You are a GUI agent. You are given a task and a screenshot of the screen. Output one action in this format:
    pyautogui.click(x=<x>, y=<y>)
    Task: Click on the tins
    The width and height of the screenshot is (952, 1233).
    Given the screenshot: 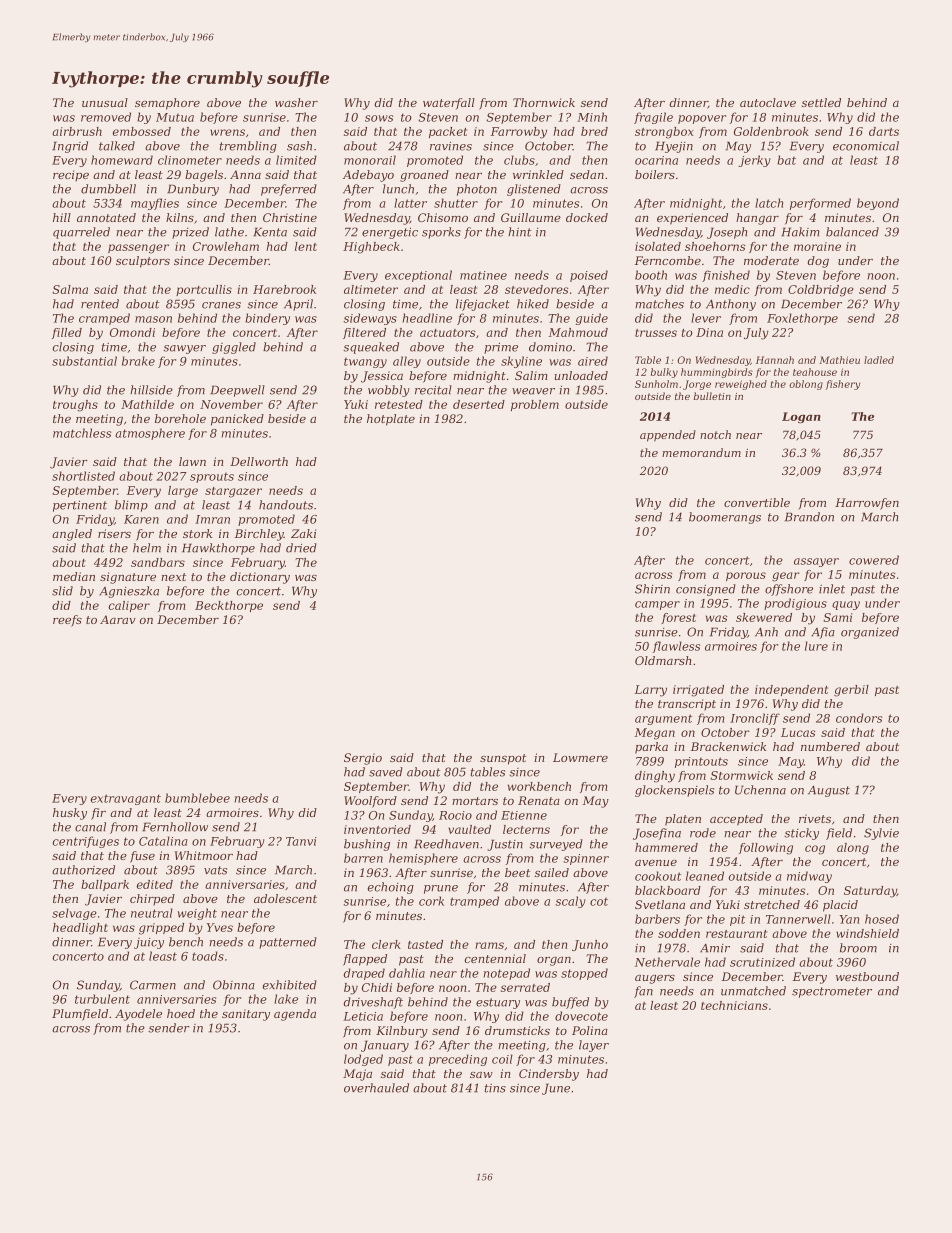 What is the action you would take?
    pyautogui.click(x=495, y=1088)
